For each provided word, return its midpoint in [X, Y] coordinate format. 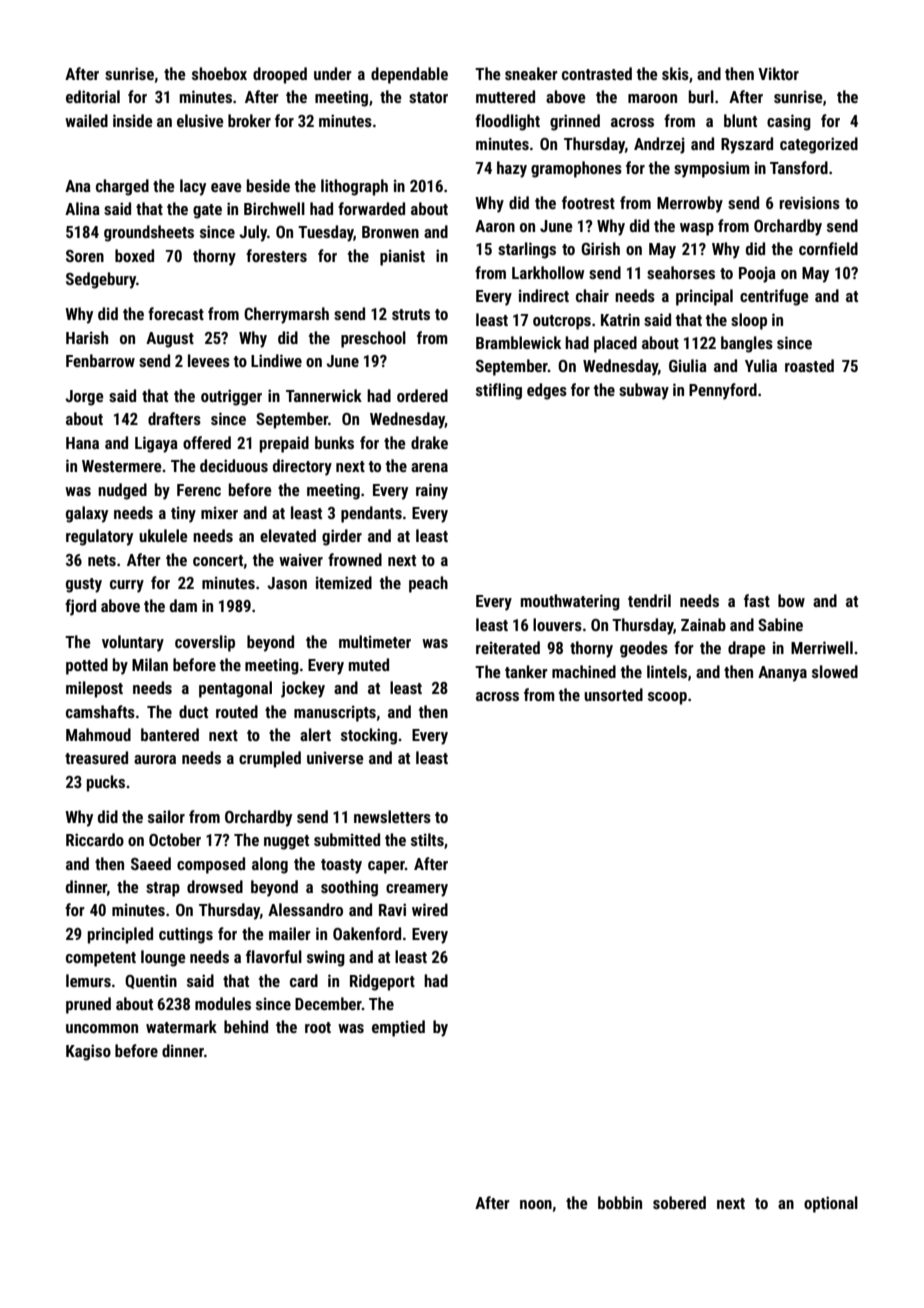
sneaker [531, 73]
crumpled [270, 759]
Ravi [392, 909]
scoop [667, 698]
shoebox [219, 73]
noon [536, 1204]
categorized [819, 145]
